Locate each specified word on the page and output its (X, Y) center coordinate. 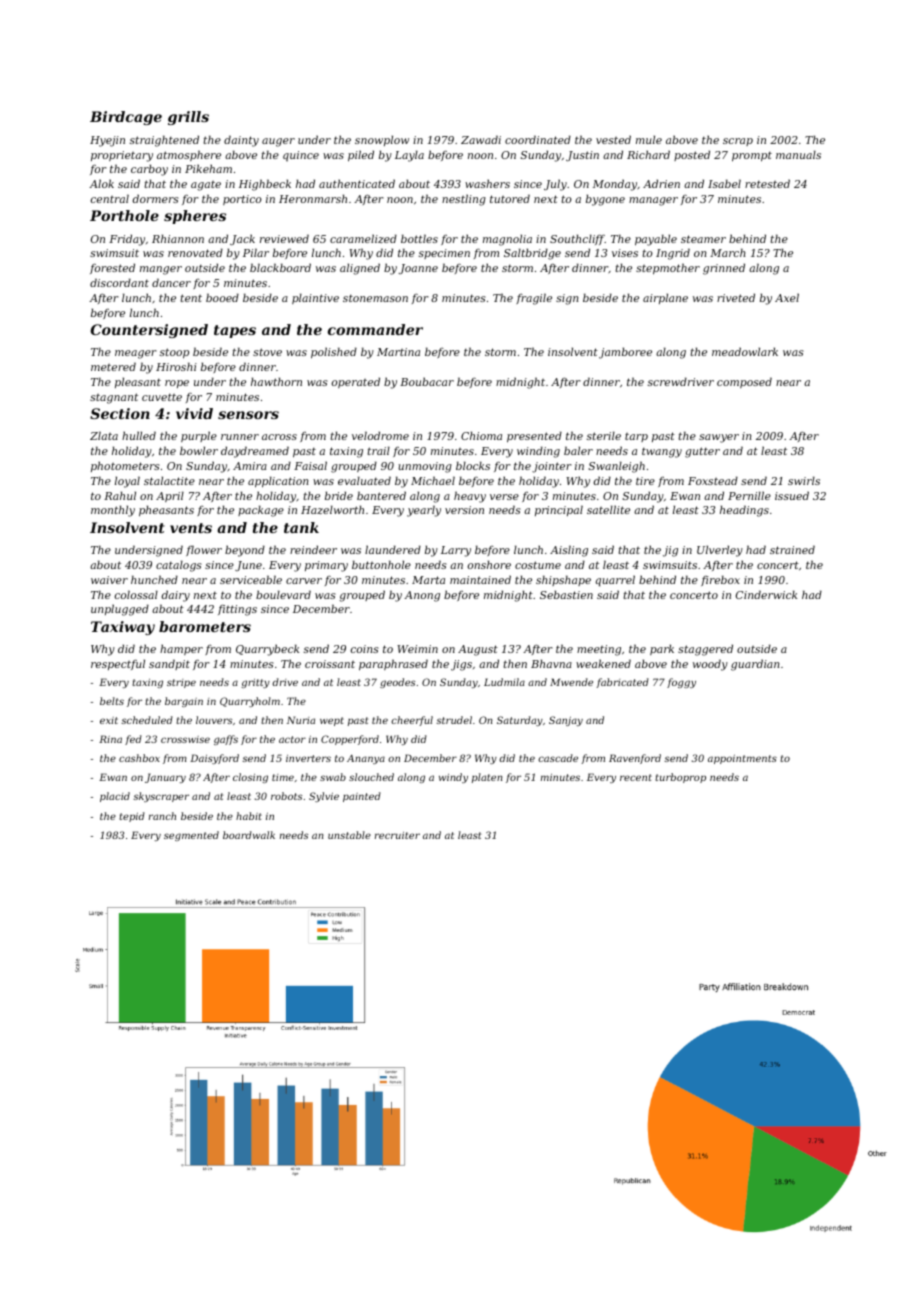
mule (649, 139)
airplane (665, 298)
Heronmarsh (313, 198)
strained (792, 549)
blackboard (280, 267)
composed (744, 382)
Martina (398, 352)
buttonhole (381, 564)
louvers (214, 720)
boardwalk (249, 835)
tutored (510, 198)
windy (453, 778)
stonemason (375, 298)
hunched (154, 579)
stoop (174, 353)
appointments (742, 759)
